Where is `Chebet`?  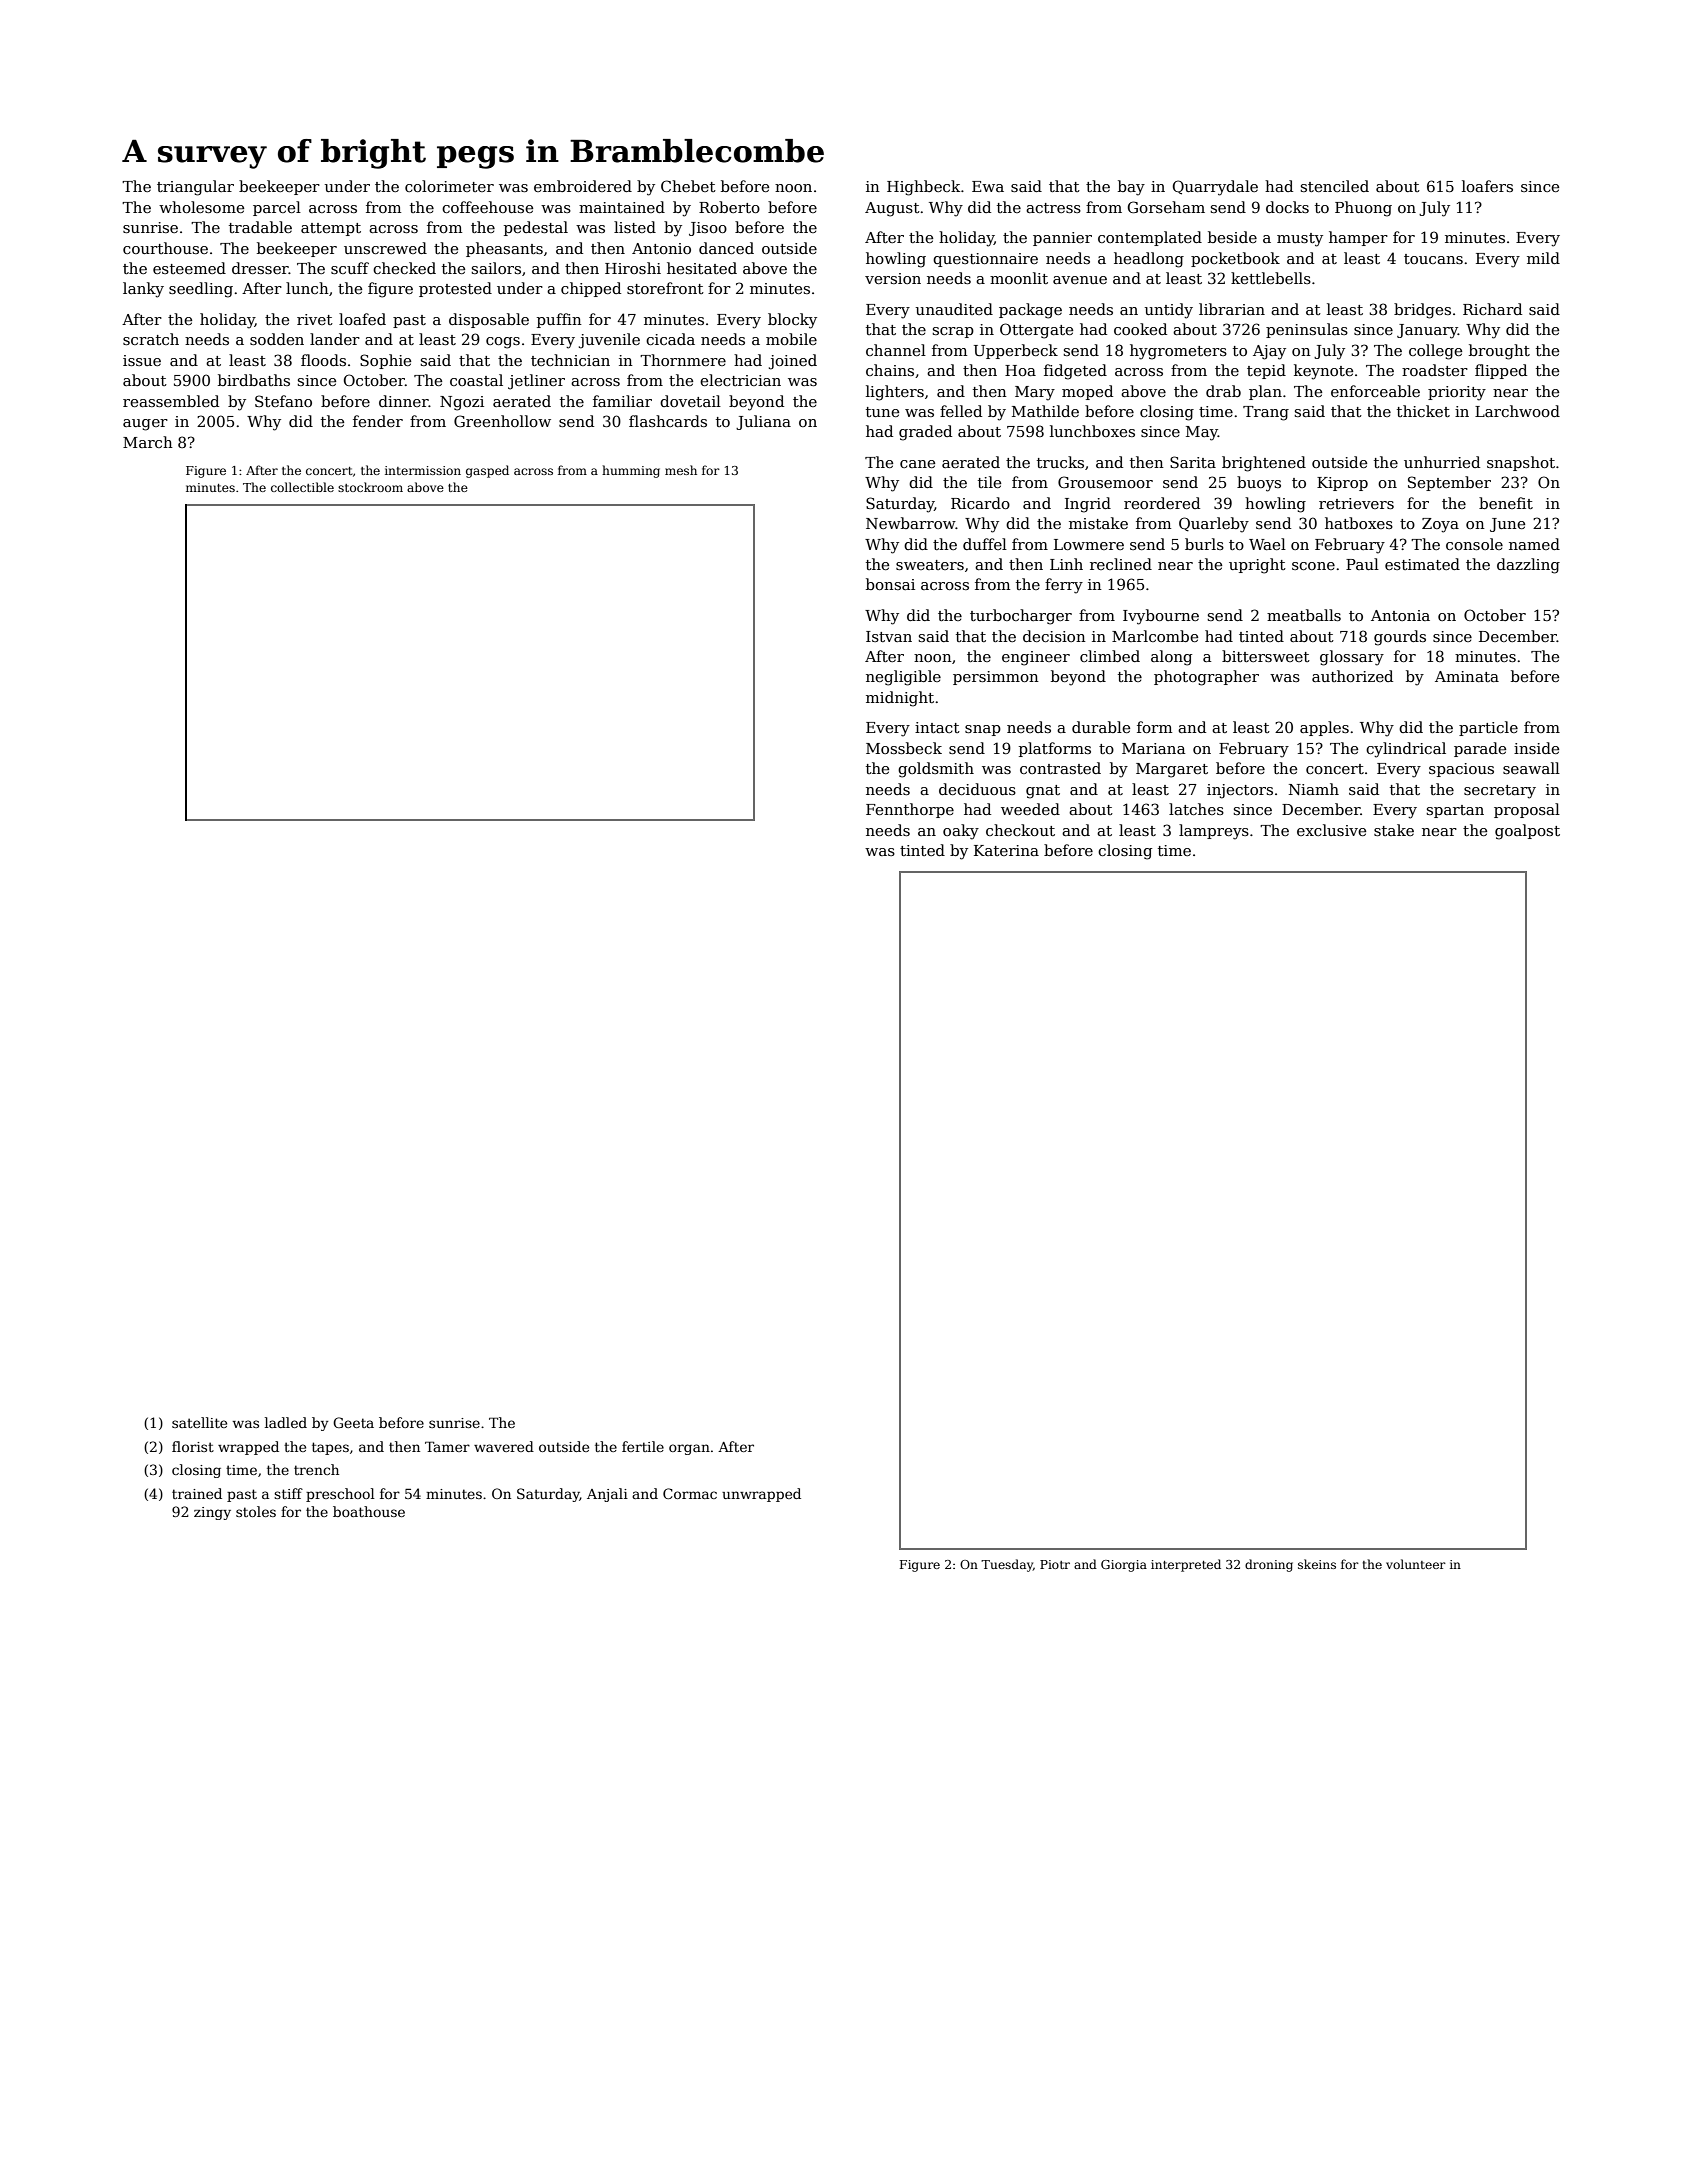
Chebet is located at coordinates (688, 186).
